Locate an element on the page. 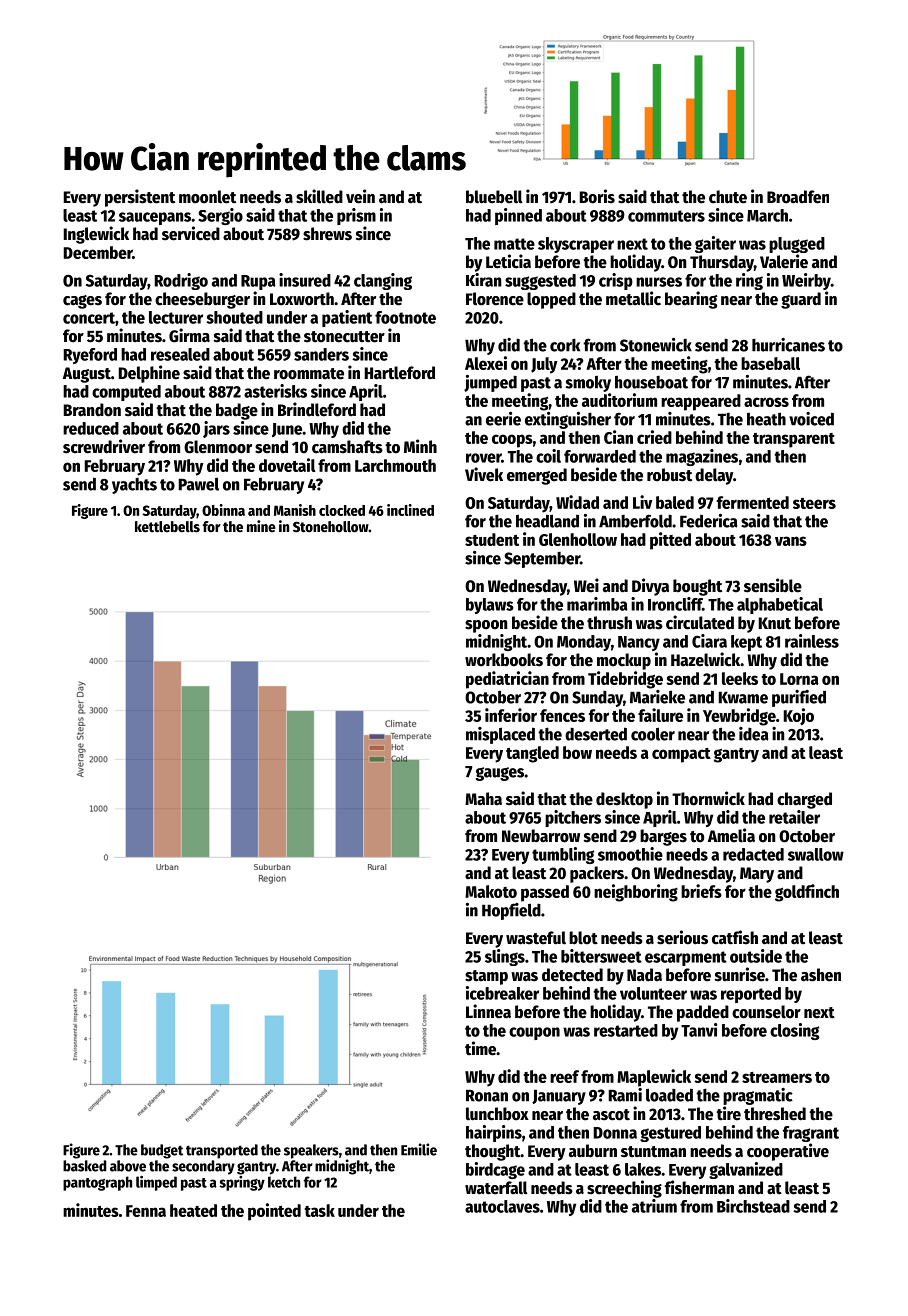 Image resolution: width=908 pixels, height=1316 pixels. autoclaves is located at coordinates (502, 1206).
